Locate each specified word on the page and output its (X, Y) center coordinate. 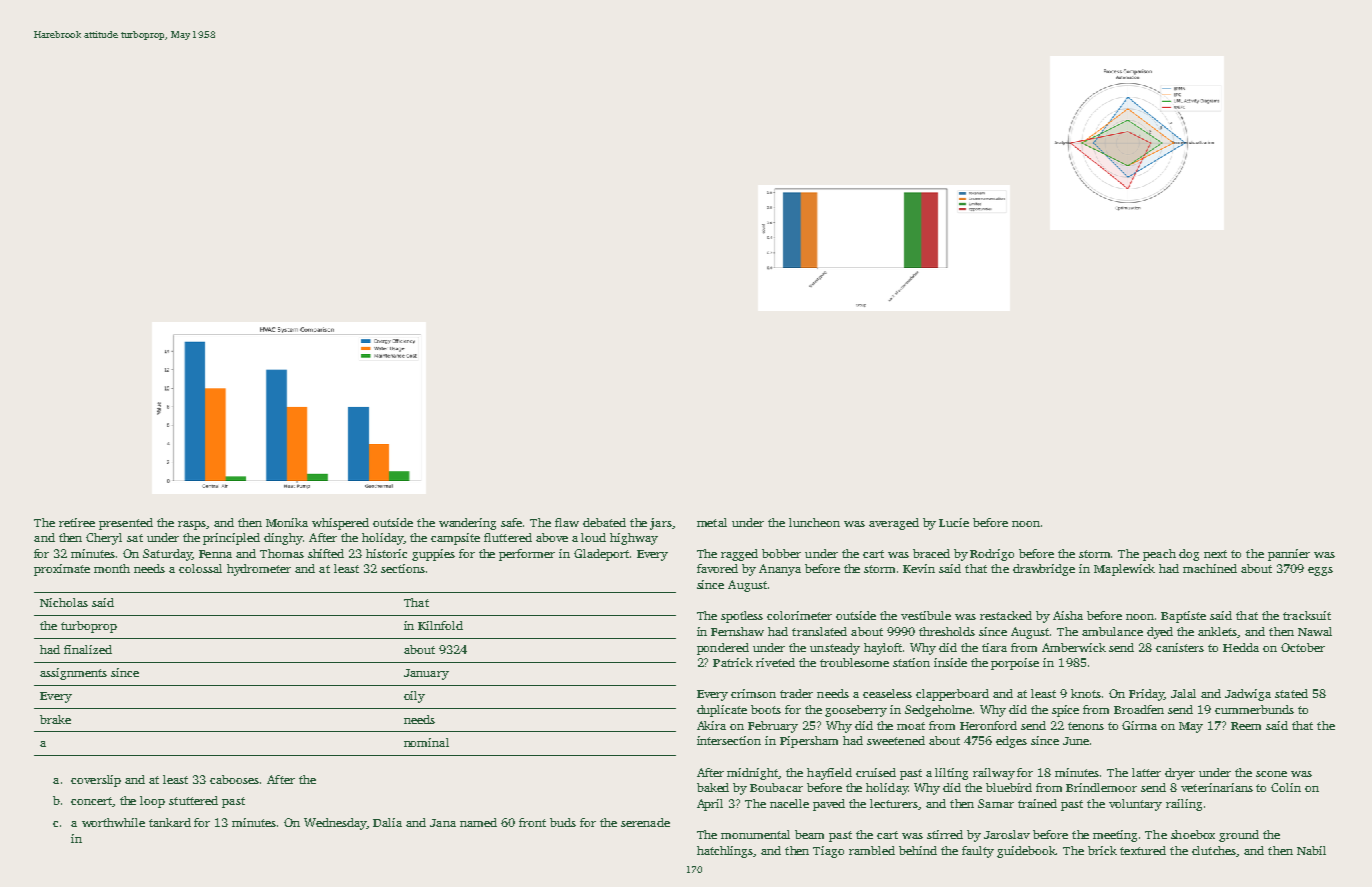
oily (414, 697)
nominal (426, 742)
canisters (1180, 647)
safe (511, 522)
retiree (77, 522)
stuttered (193, 800)
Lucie (954, 522)
